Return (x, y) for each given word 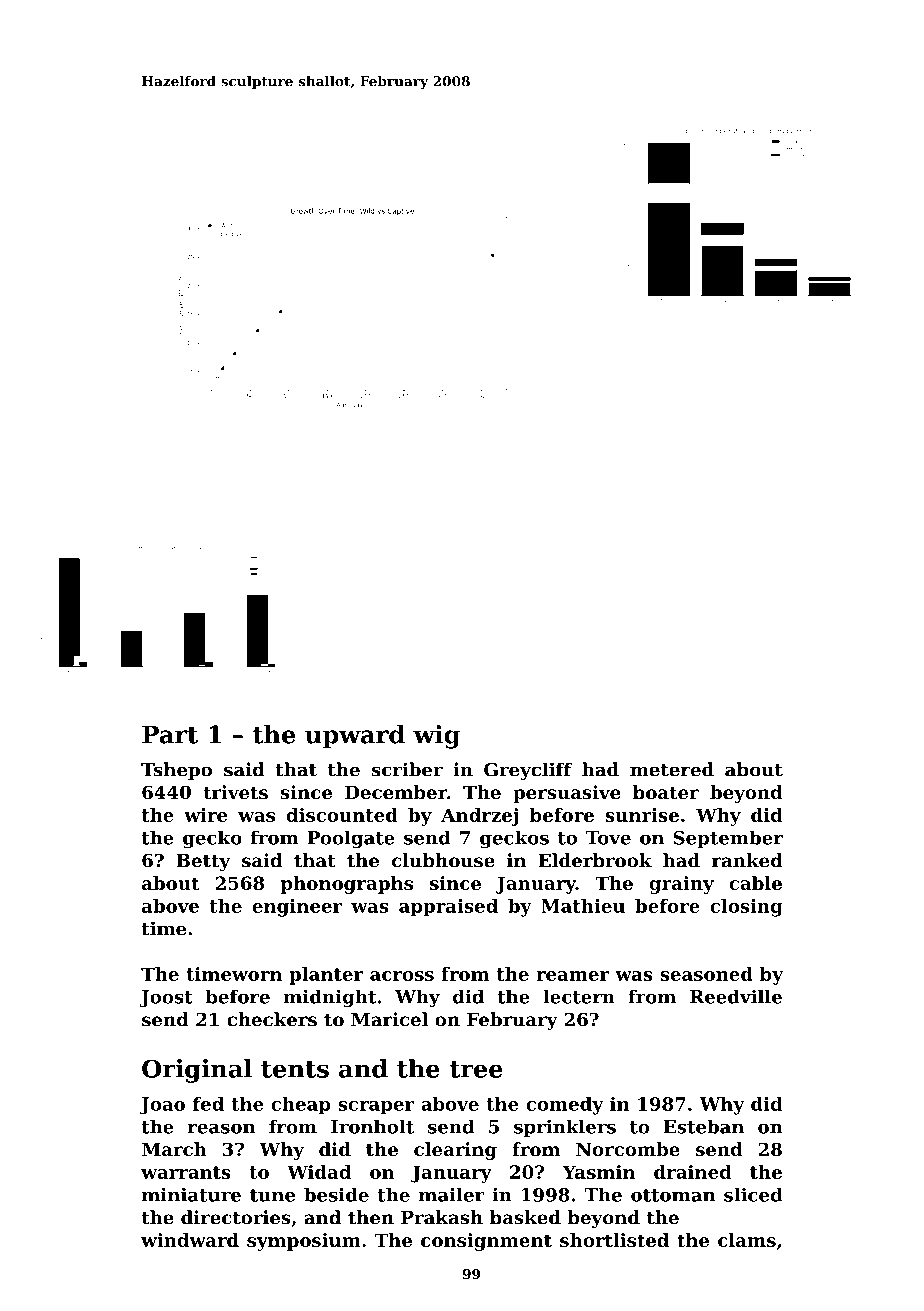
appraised (448, 908)
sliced (753, 1194)
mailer (452, 1194)
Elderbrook (595, 860)
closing (746, 908)
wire (205, 815)
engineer (297, 908)
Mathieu (583, 906)
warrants (186, 1172)
